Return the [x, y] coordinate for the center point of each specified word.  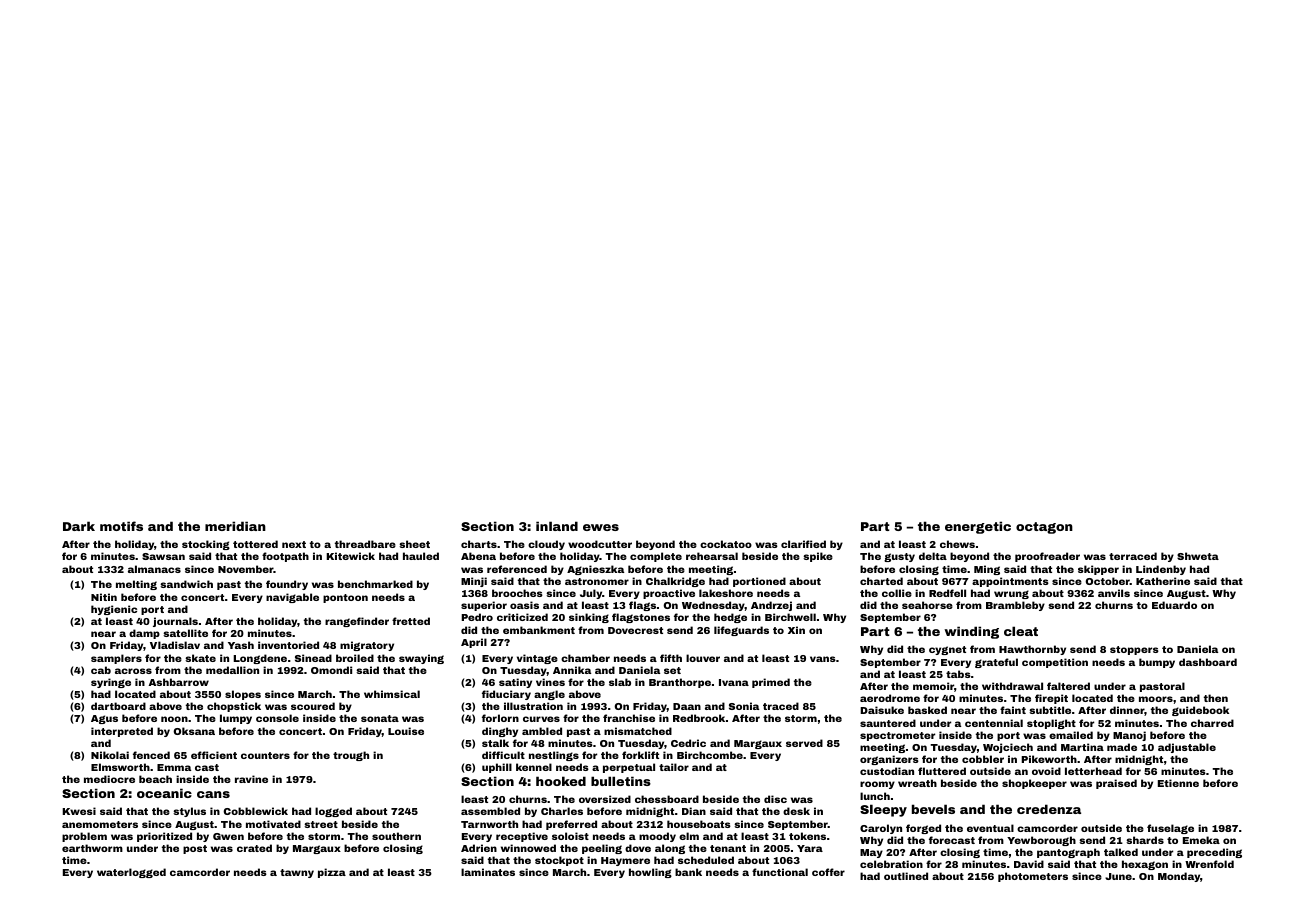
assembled [490, 811]
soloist [570, 836]
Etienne [1178, 783]
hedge [730, 618]
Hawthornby [1032, 650]
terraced [1133, 556]
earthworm [92, 848]
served [804, 743]
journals [175, 622]
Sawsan [163, 556]
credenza [1049, 809]
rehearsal [712, 556]
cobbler [983, 759]
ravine [251, 779]
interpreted [122, 732]
